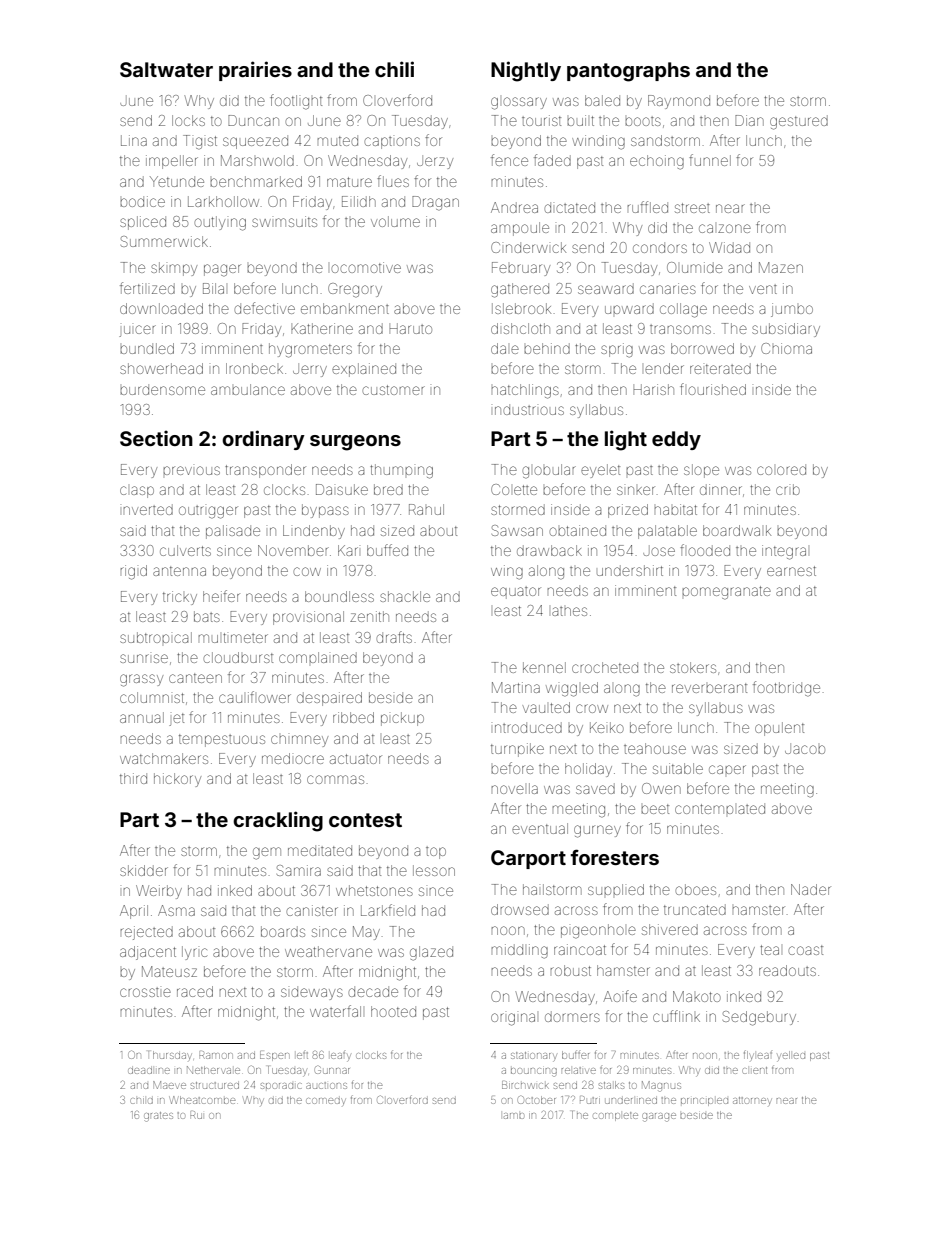 This document has height=1233, width=952. What do you see at coordinates (394, 69) in the document?
I see `chili` at bounding box center [394, 69].
